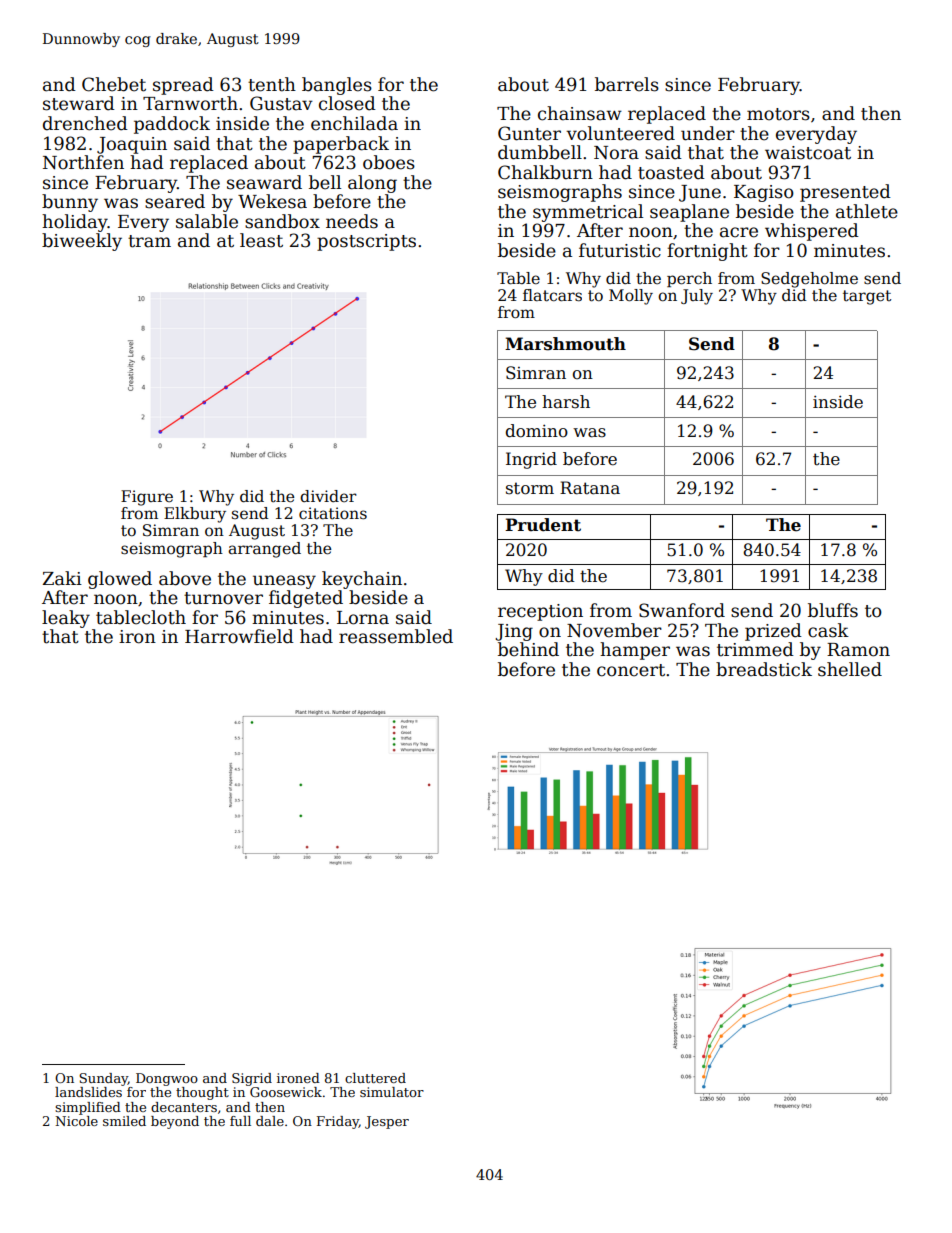  I want to click on motors, so click(778, 114).
